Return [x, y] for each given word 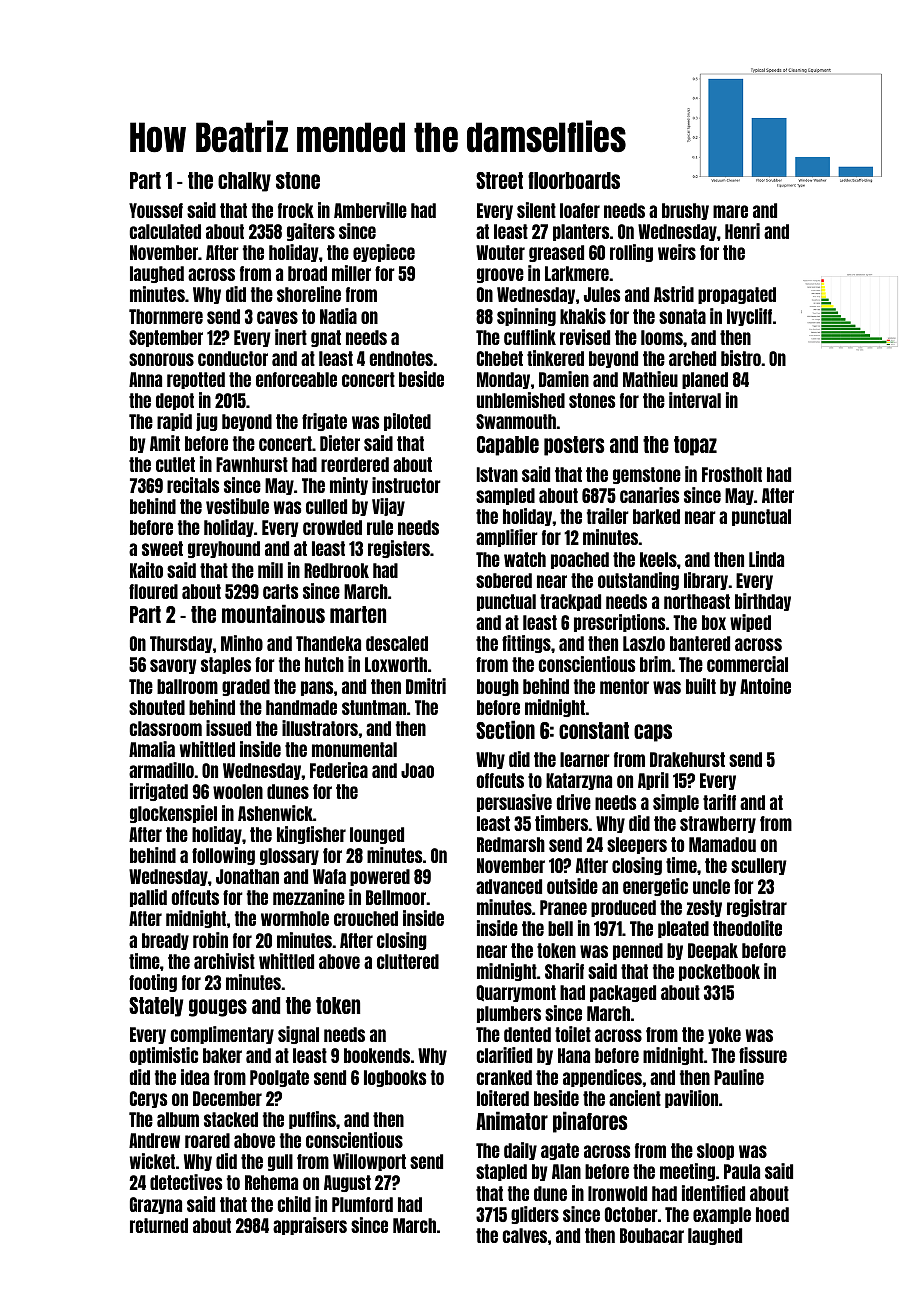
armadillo [161, 770]
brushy [685, 211]
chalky [244, 182]
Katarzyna [579, 781]
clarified [504, 1055]
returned [159, 1225]
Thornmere [166, 316]
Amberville [370, 210]
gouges [218, 1008]
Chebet [500, 358]
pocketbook [719, 972]
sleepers [637, 845]
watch [525, 559]
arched [692, 358]
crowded [332, 527]
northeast [697, 601]
